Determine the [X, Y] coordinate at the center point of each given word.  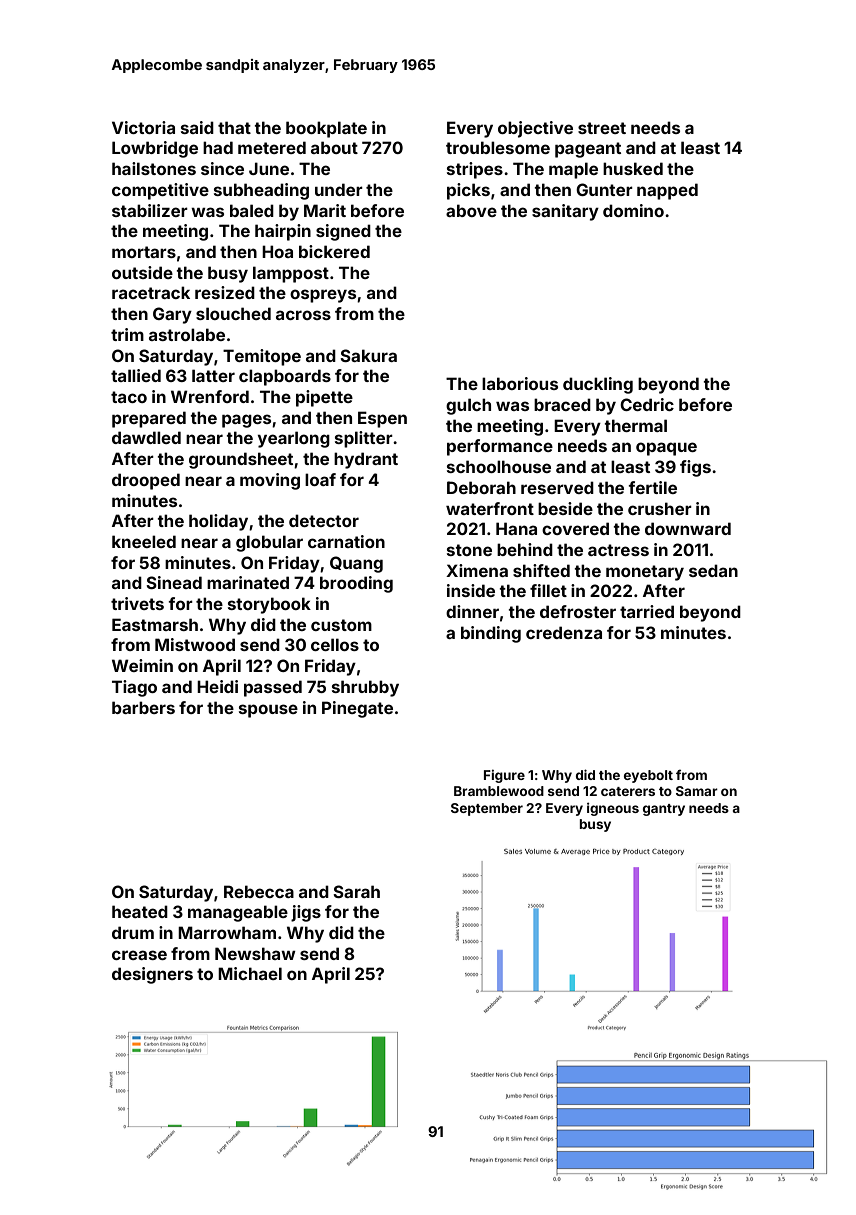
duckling [598, 385]
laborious [520, 383]
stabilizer [150, 210]
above [471, 210]
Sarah [356, 891]
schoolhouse [499, 466]
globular [269, 543]
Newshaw [255, 953]
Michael [250, 973]
